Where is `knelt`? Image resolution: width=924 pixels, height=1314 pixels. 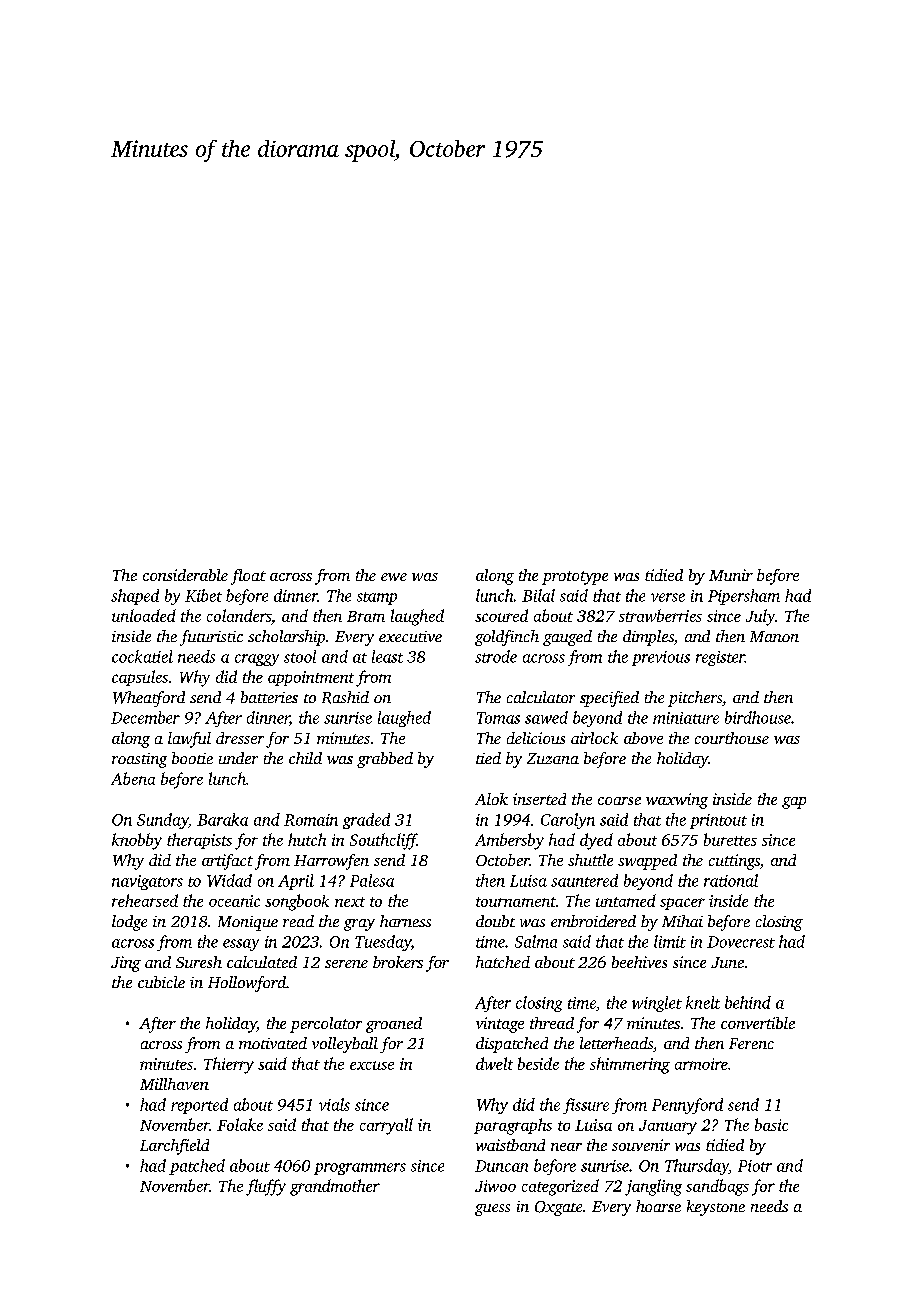
knelt is located at coordinates (703, 1002).
